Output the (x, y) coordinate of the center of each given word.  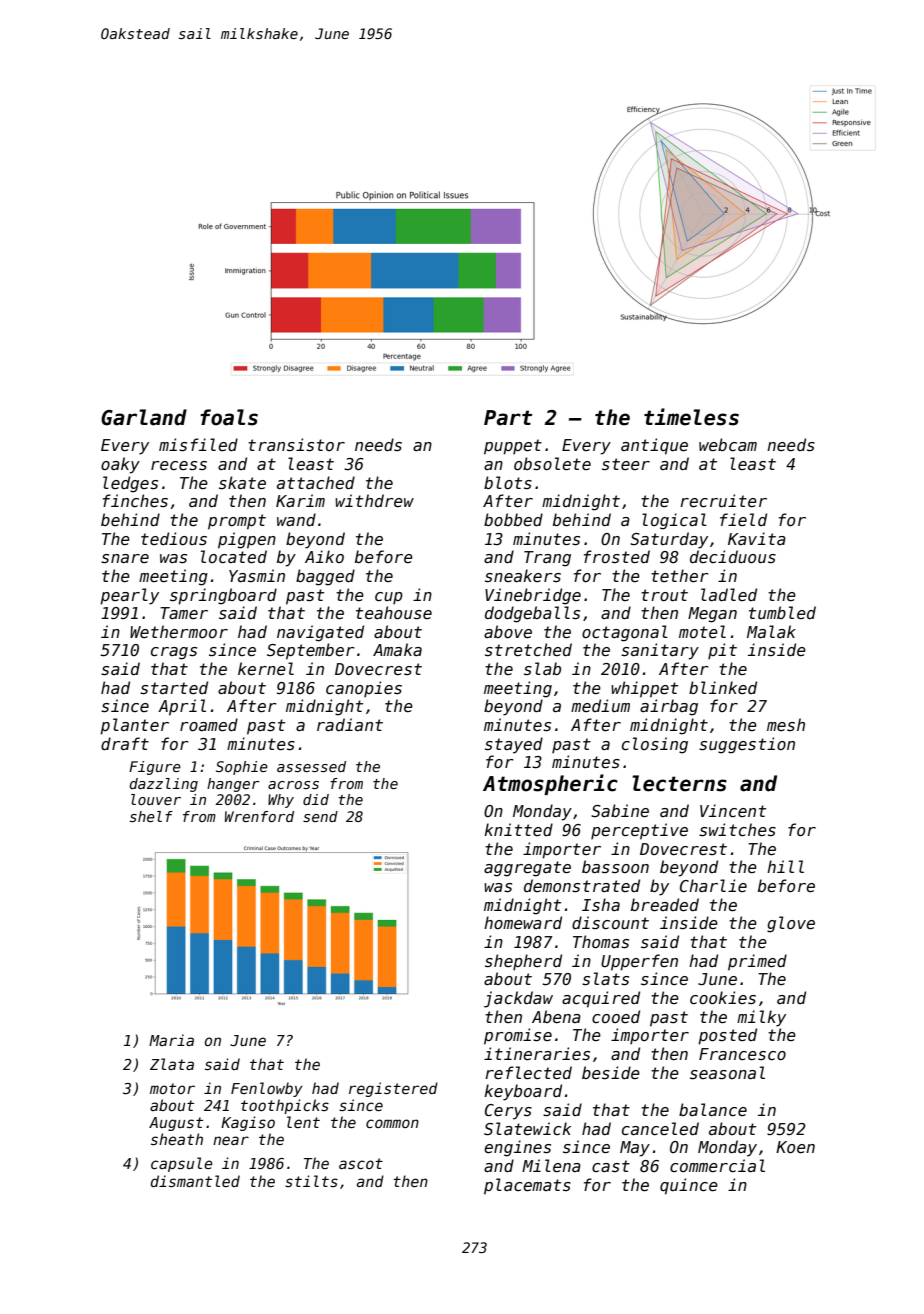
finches (135, 500)
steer (626, 464)
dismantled (195, 1181)
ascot (361, 1163)
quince (689, 1186)
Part (508, 418)
